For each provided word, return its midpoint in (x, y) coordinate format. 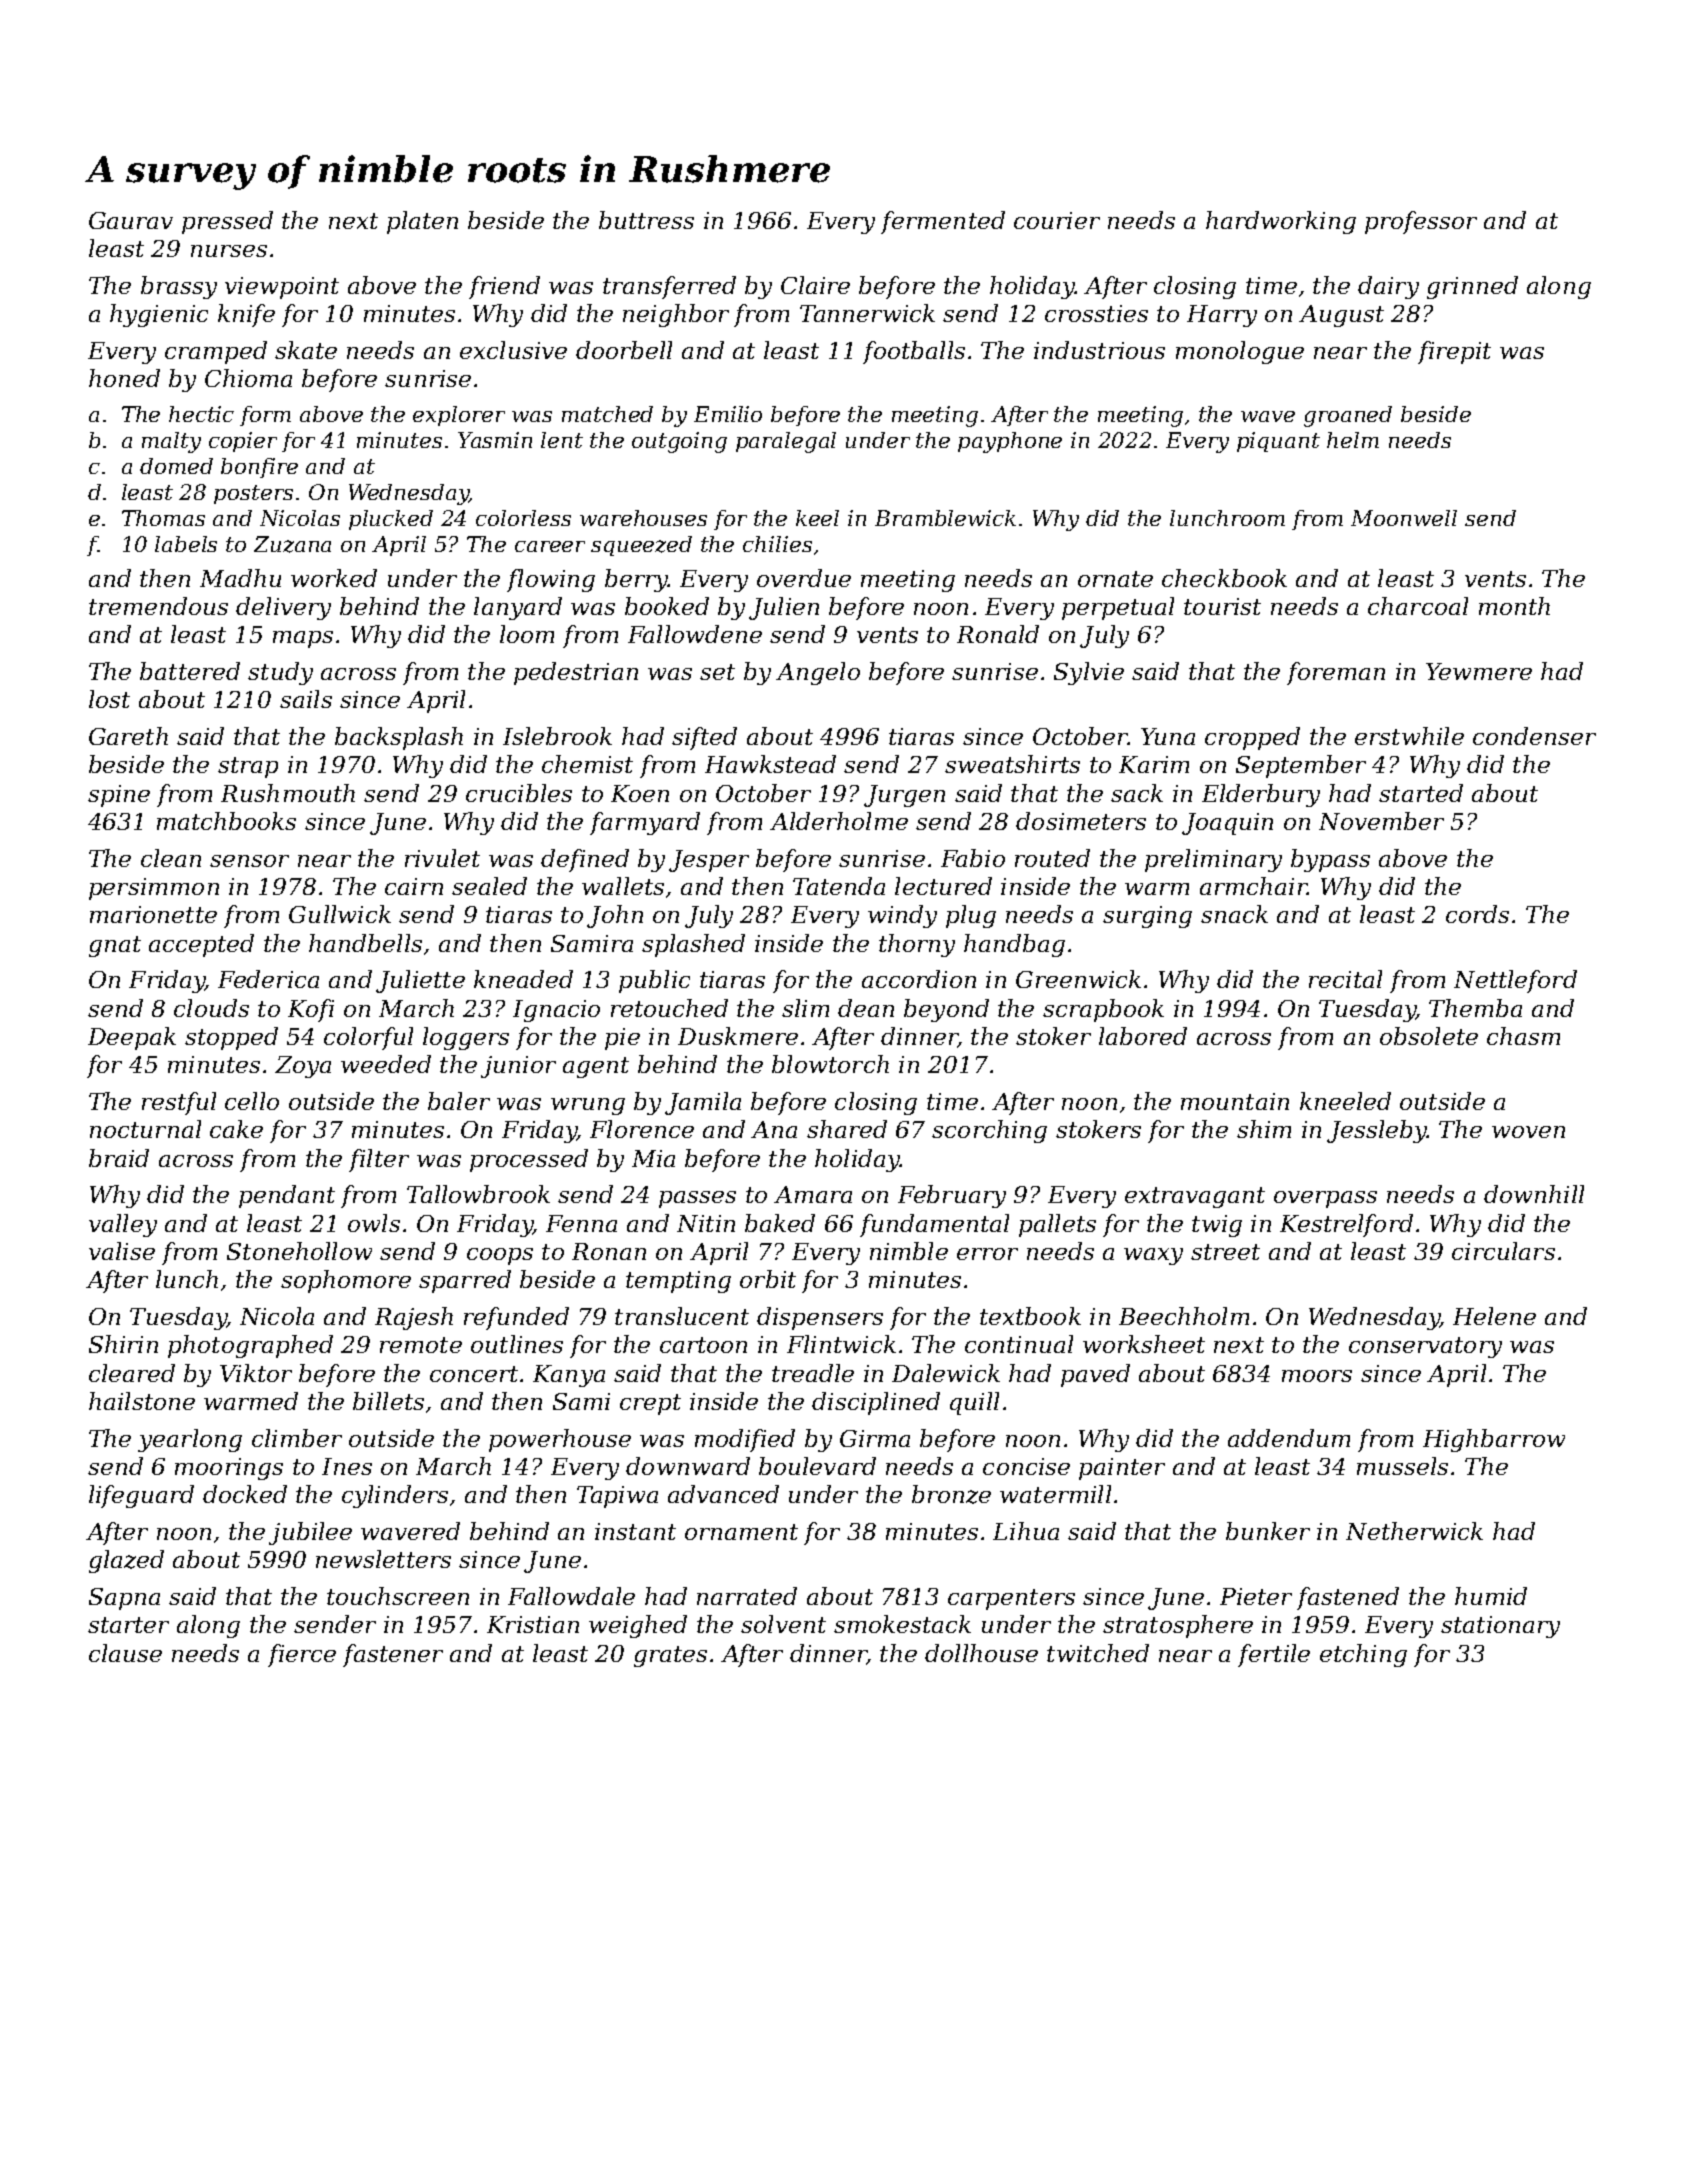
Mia (653, 1158)
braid (119, 1158)
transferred (669, 287)
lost (109, 699)
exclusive (513, 350)
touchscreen (398, 1596)
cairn (414, 886)
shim (1264, 1129)
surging (1147, 917)
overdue (804, 578)
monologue (1240, 352)
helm (1353, 440)
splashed (693, 945)
